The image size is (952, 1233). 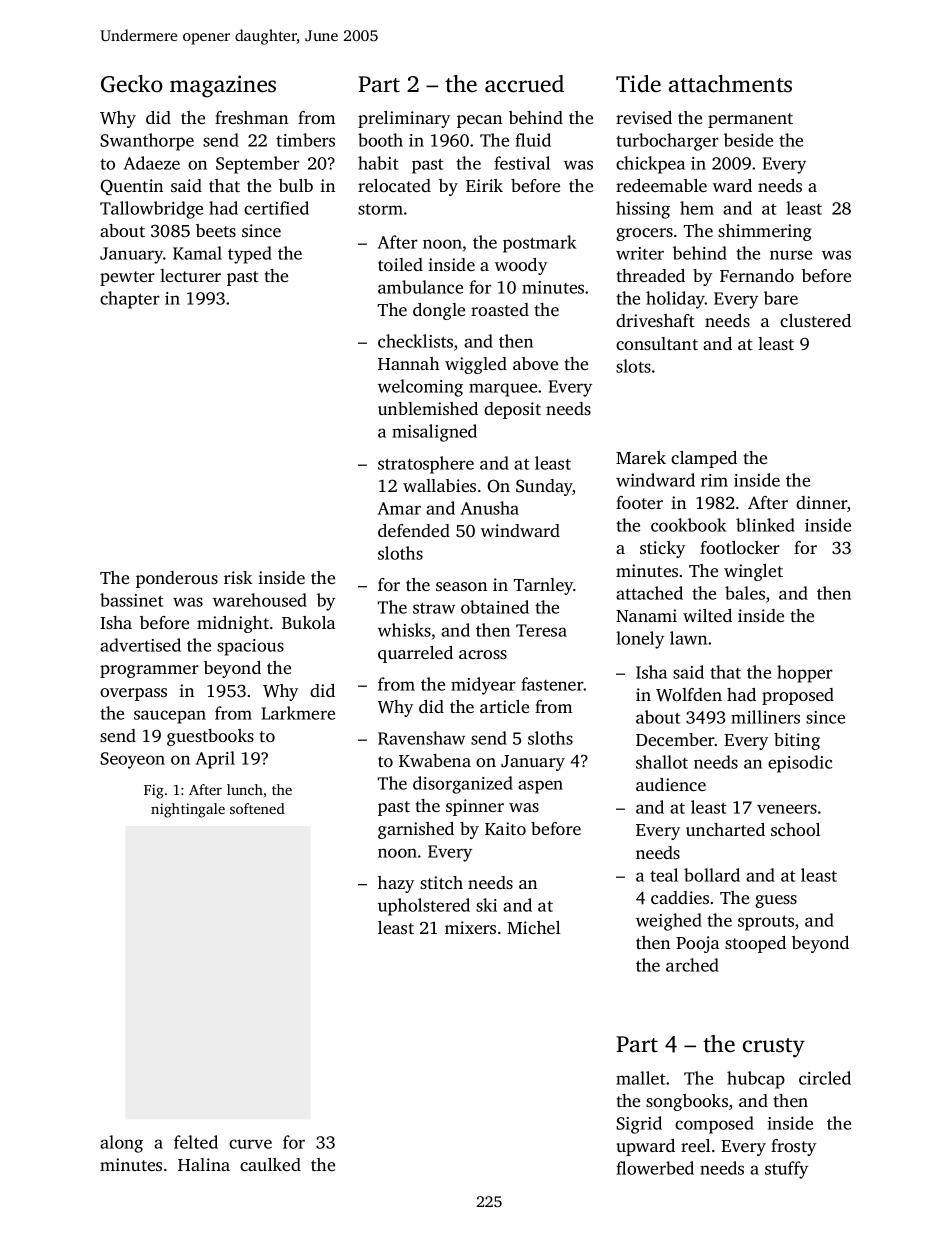 What do you see at coordinates (151, 210) in the page?
I see `Tallowbridge` at bounding box center [151, 210].
